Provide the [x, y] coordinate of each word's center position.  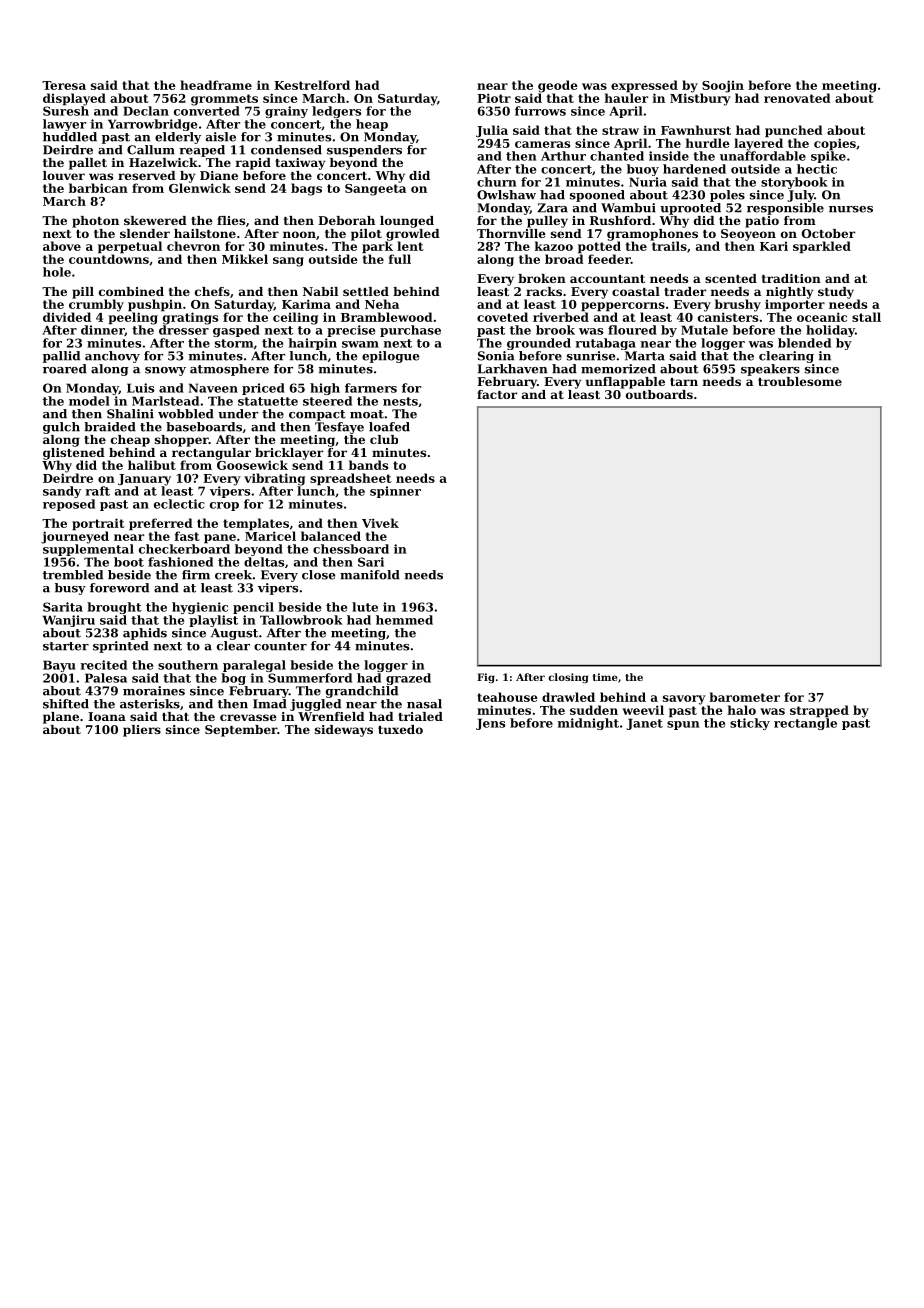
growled [413, 235]
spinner [395, 492]
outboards [659, 394]
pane [220, 539]
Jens [490, 724]
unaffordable [763, 156]
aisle [221, 137]
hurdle [708, 143]
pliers [142, 731]
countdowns [109, 259]
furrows [540, 111]
